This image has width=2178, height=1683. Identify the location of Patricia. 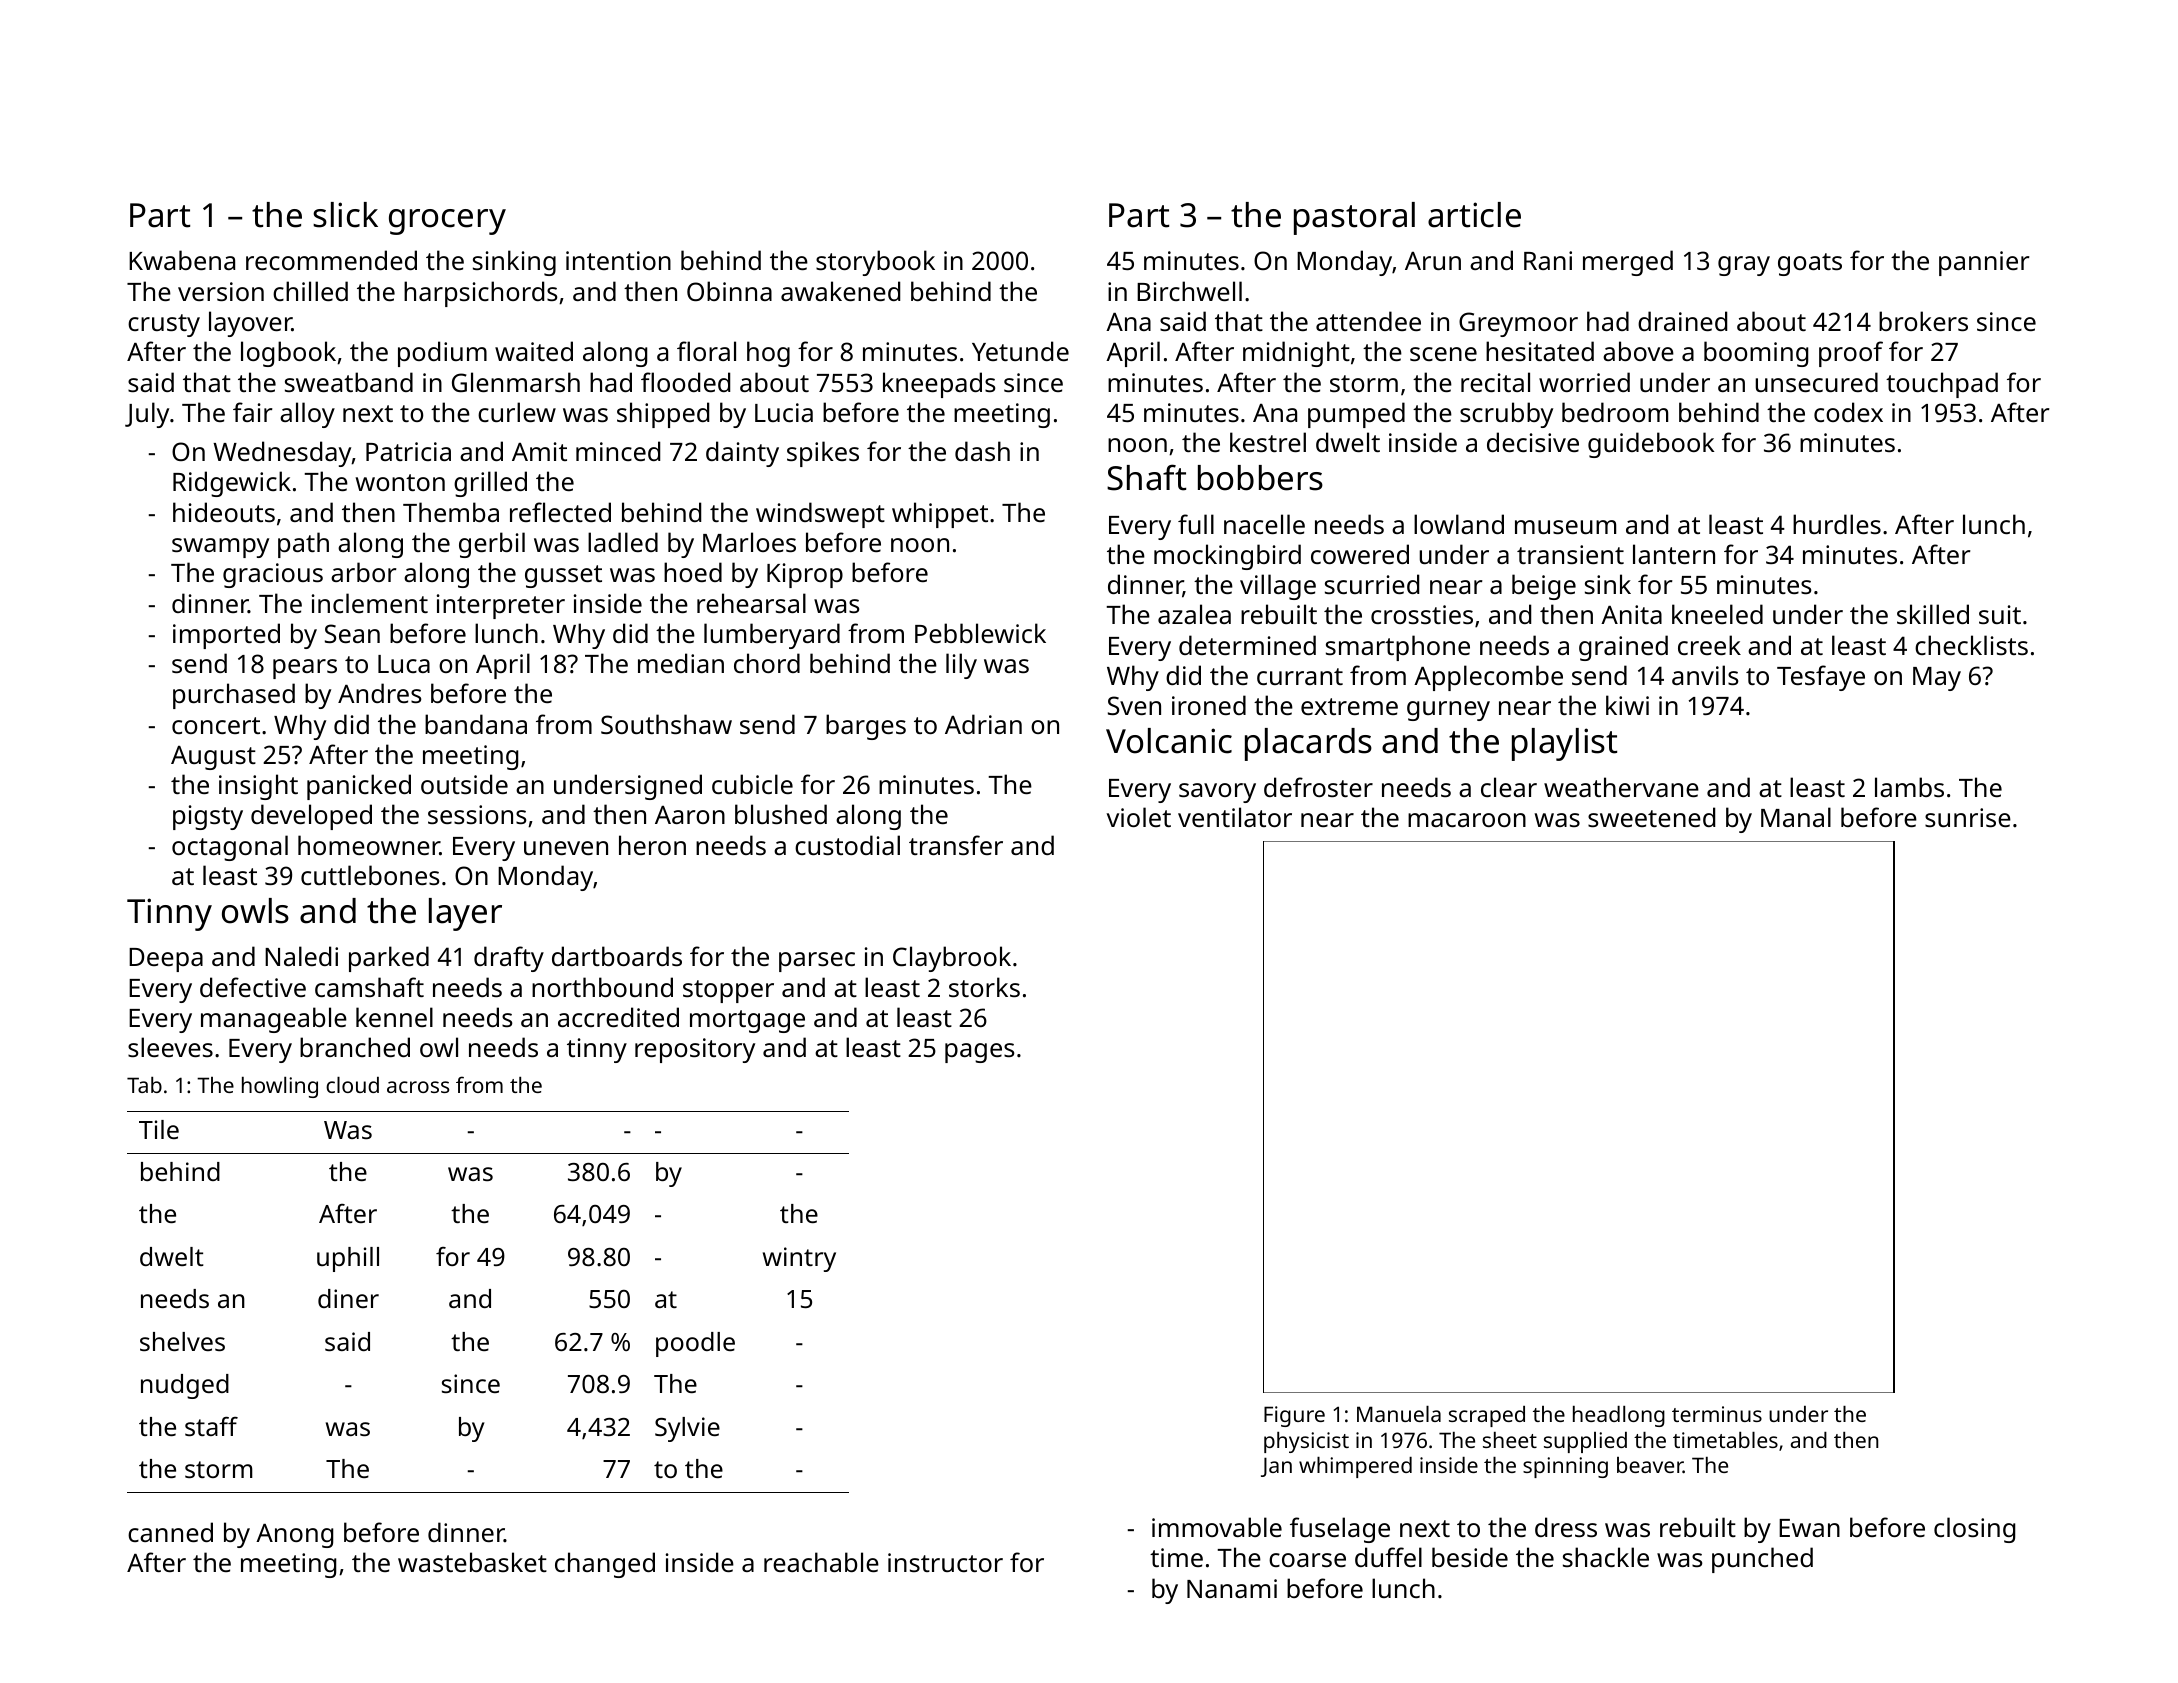
(408, 451).
